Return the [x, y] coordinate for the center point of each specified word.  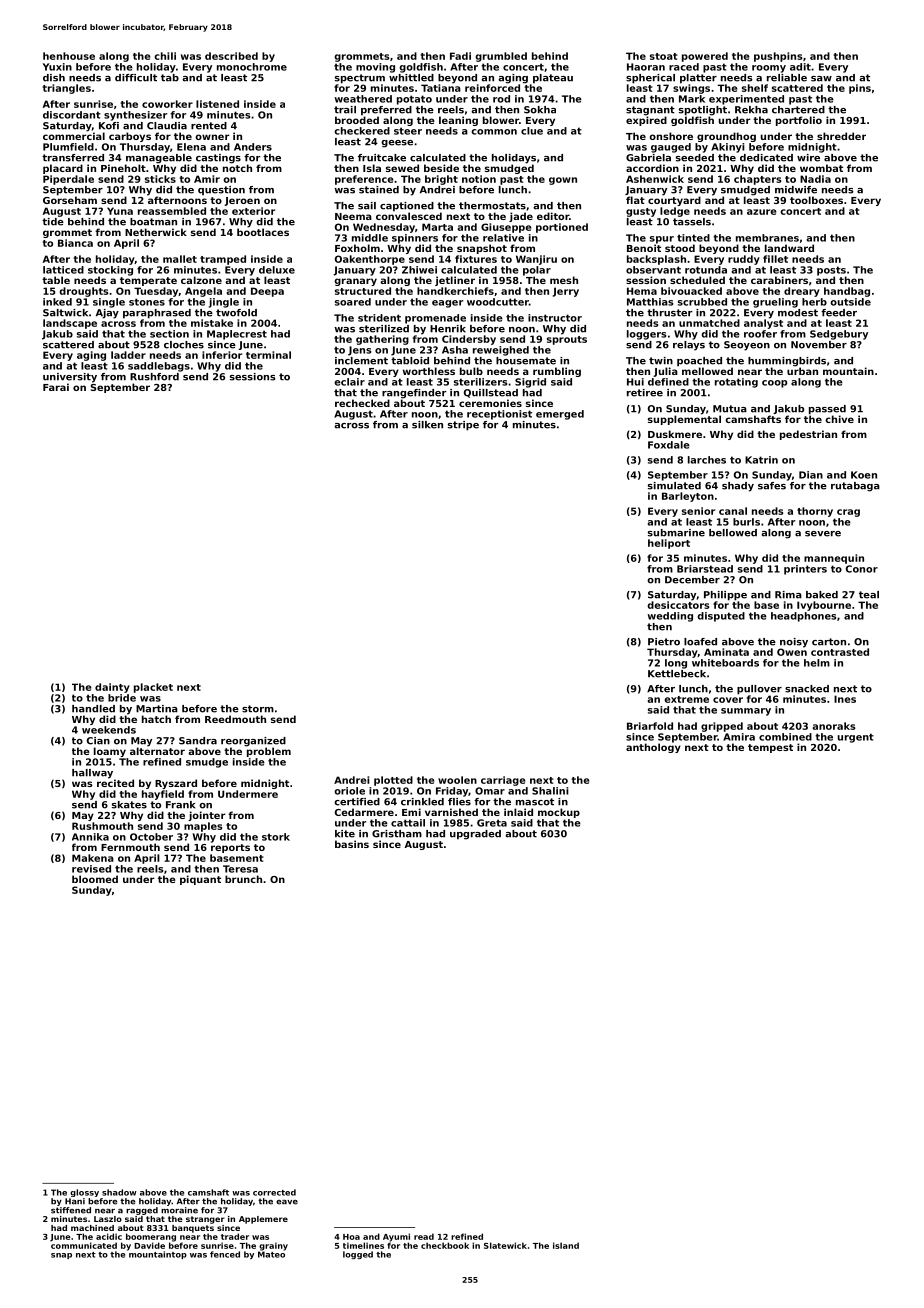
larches [707, 460]
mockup [559, 813]
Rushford [154, 377]
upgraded [475, 835]
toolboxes [816, 200]
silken [427, 425]
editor [553, 216]
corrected [274, 1192]
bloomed [95, 879]
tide [53, 222]
